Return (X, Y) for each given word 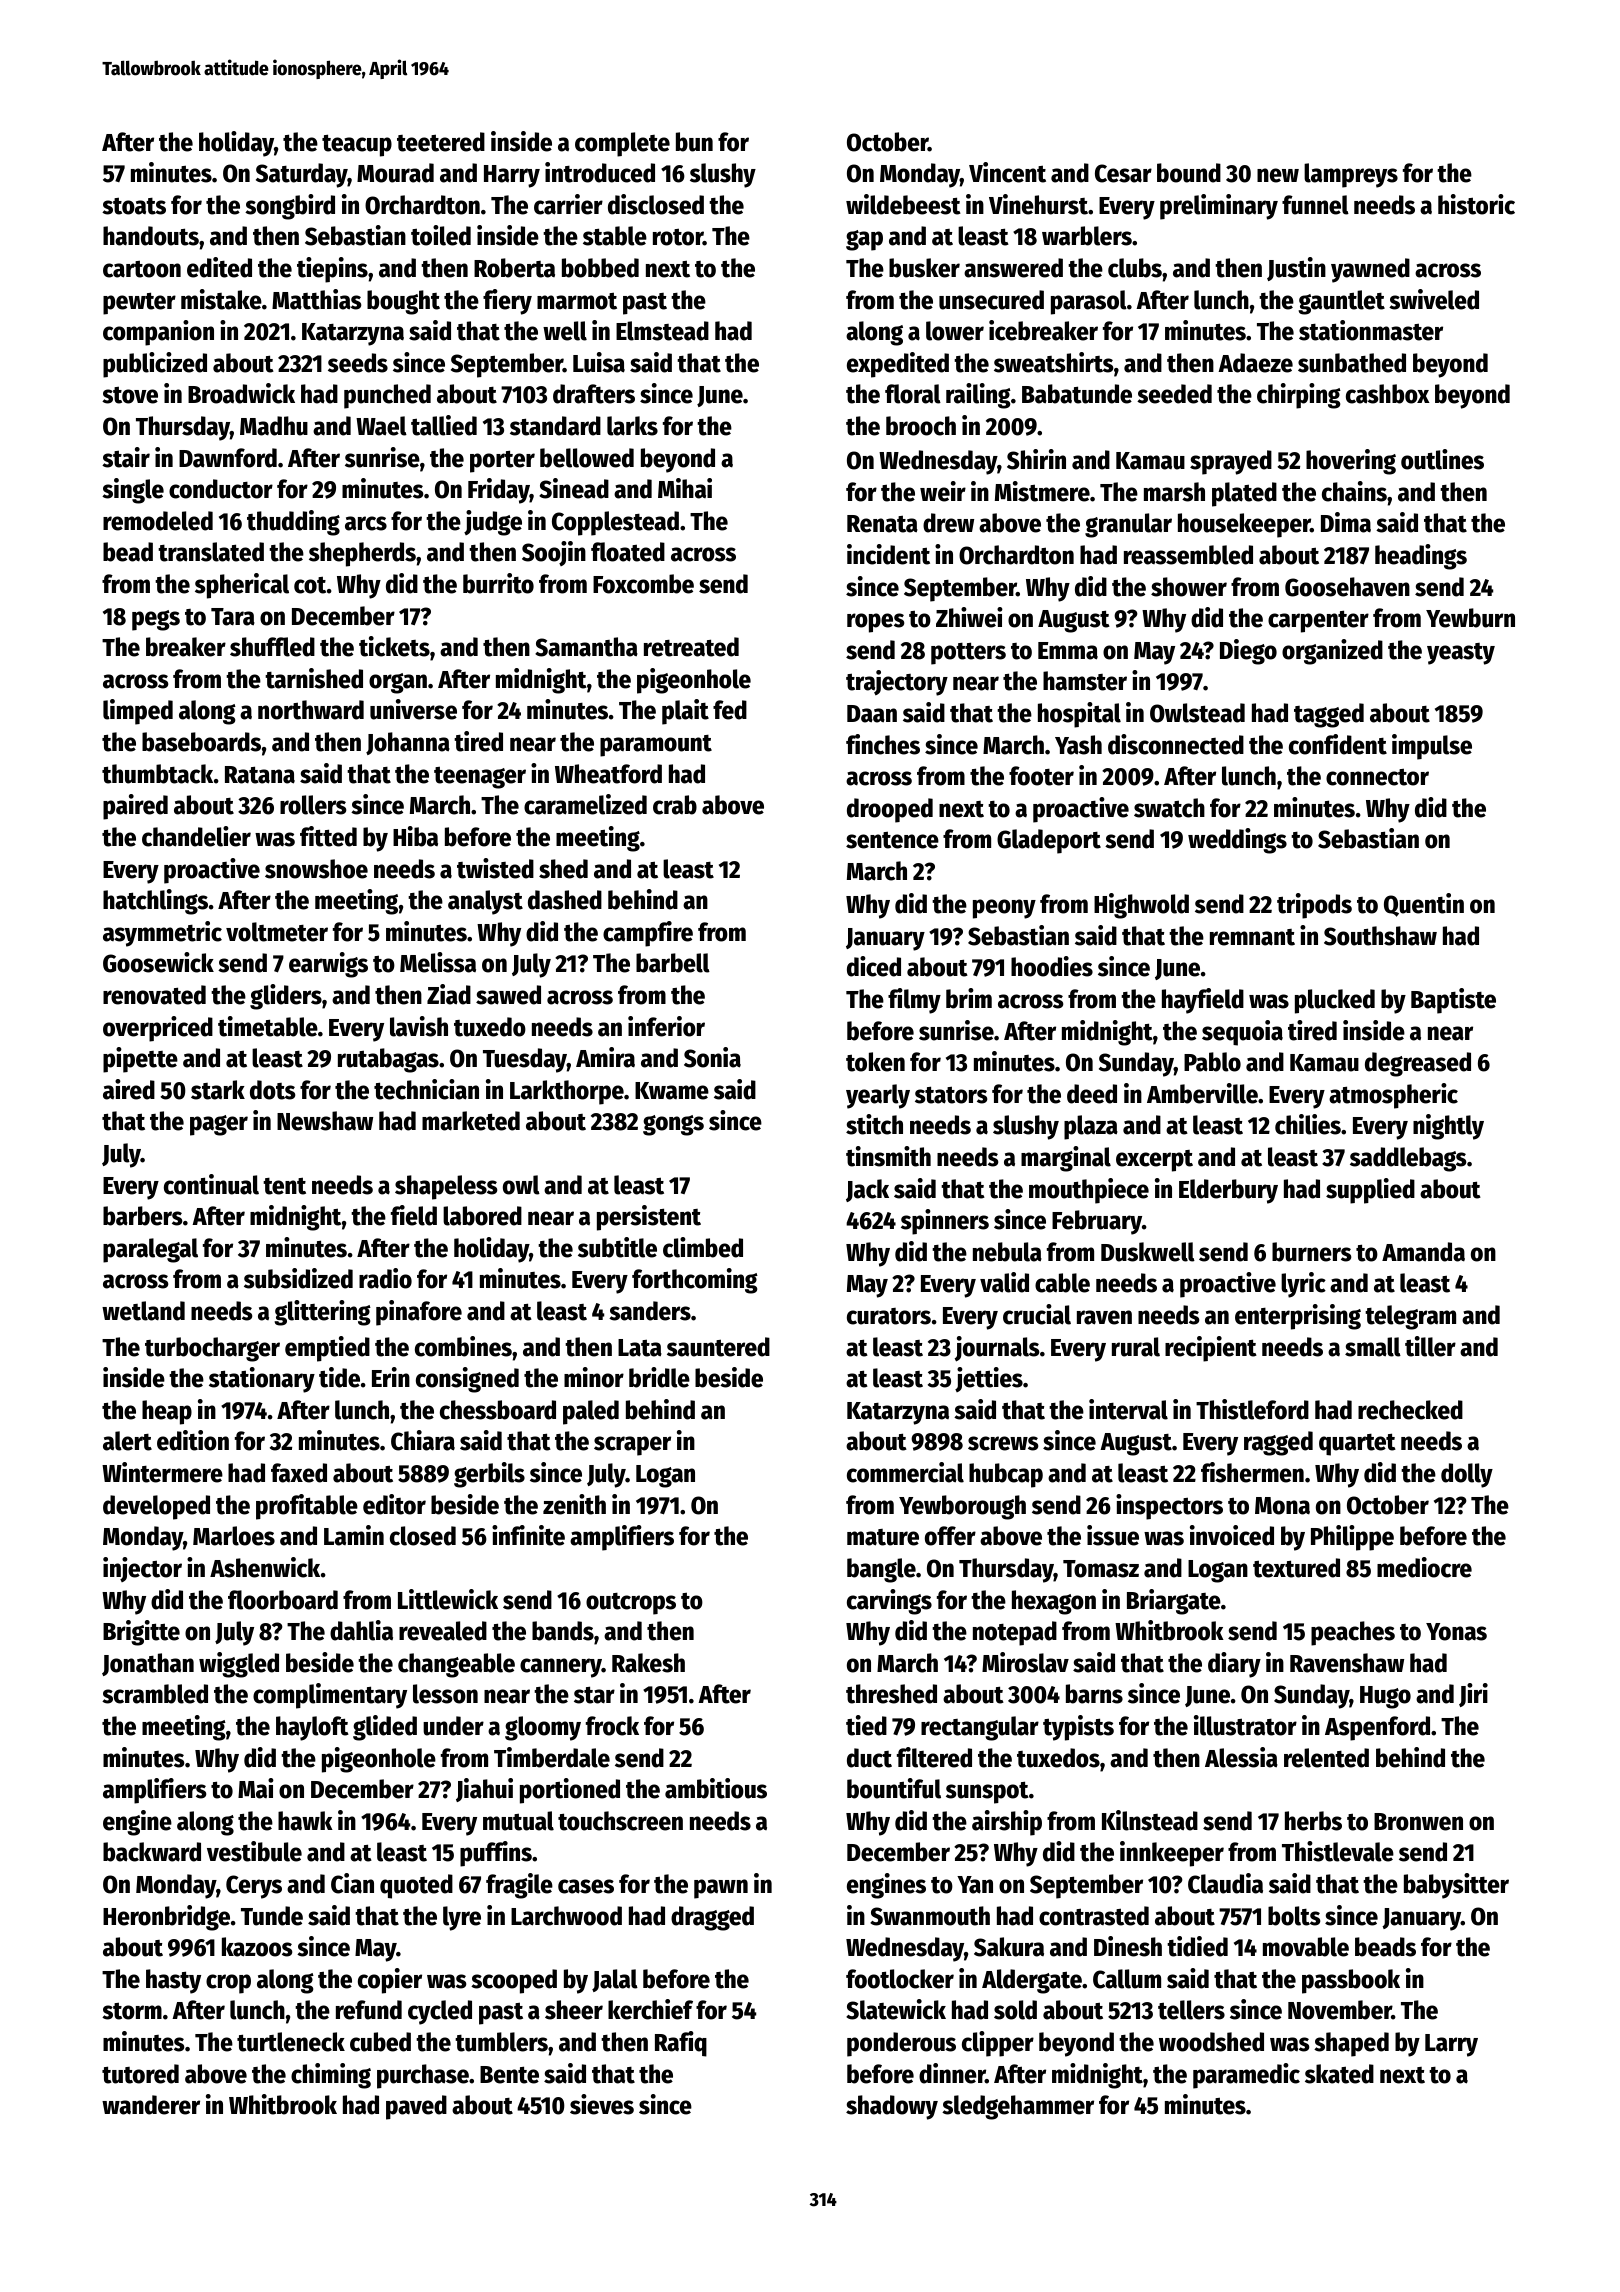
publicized (155, 365)
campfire (648, 934)
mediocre (1424, 1567)
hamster (1085, 681)
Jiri (1473, 1695)
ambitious (716, 1788)
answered (1013, 268)
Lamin (354, 1535)
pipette (140, 1060)
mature (883, 1537)
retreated (691, 647)
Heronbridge (166, 1918)
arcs (366, 523)
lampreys (1351, 175)
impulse (1432, 747)
